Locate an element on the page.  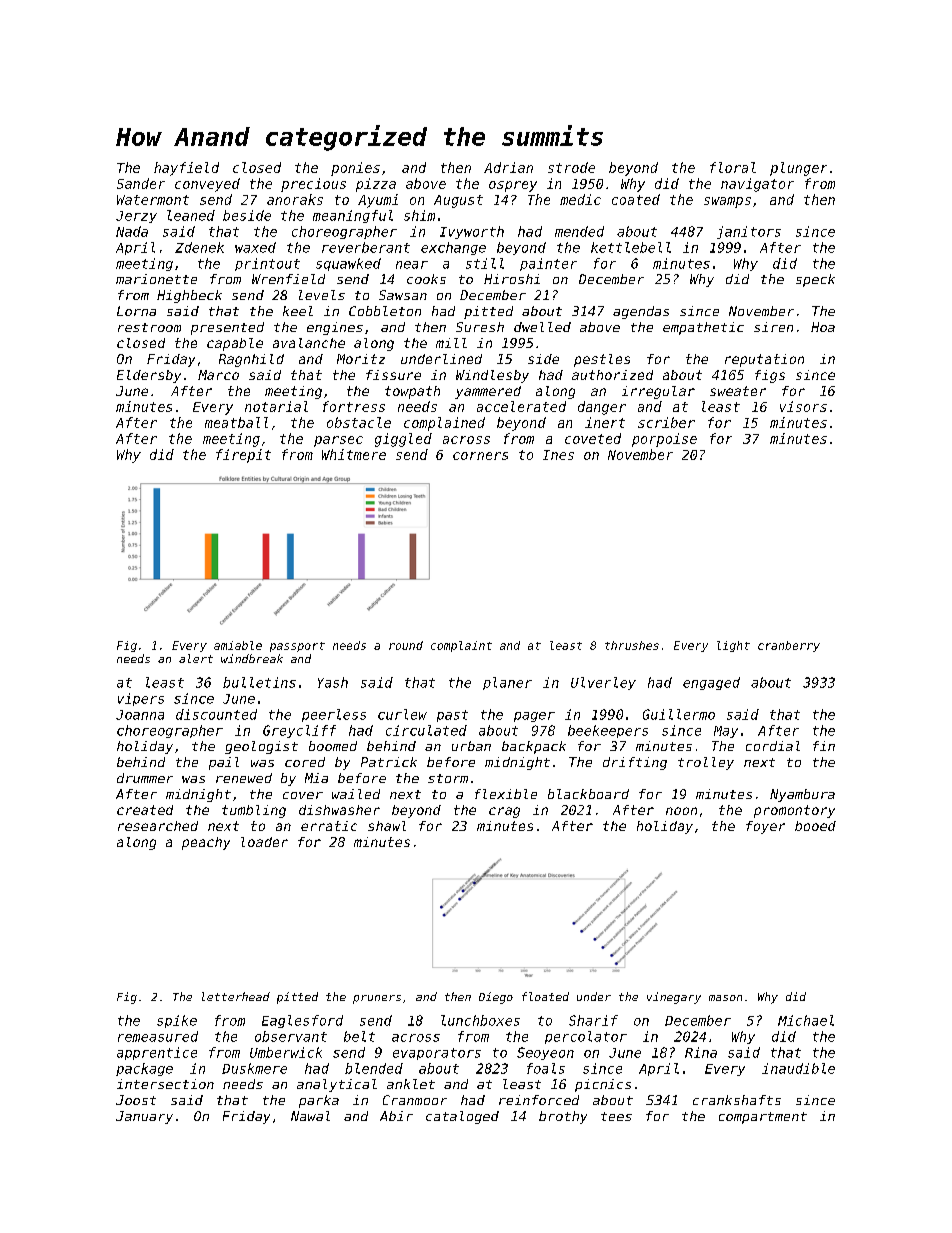
floral is located at coordinates (733, 167).
